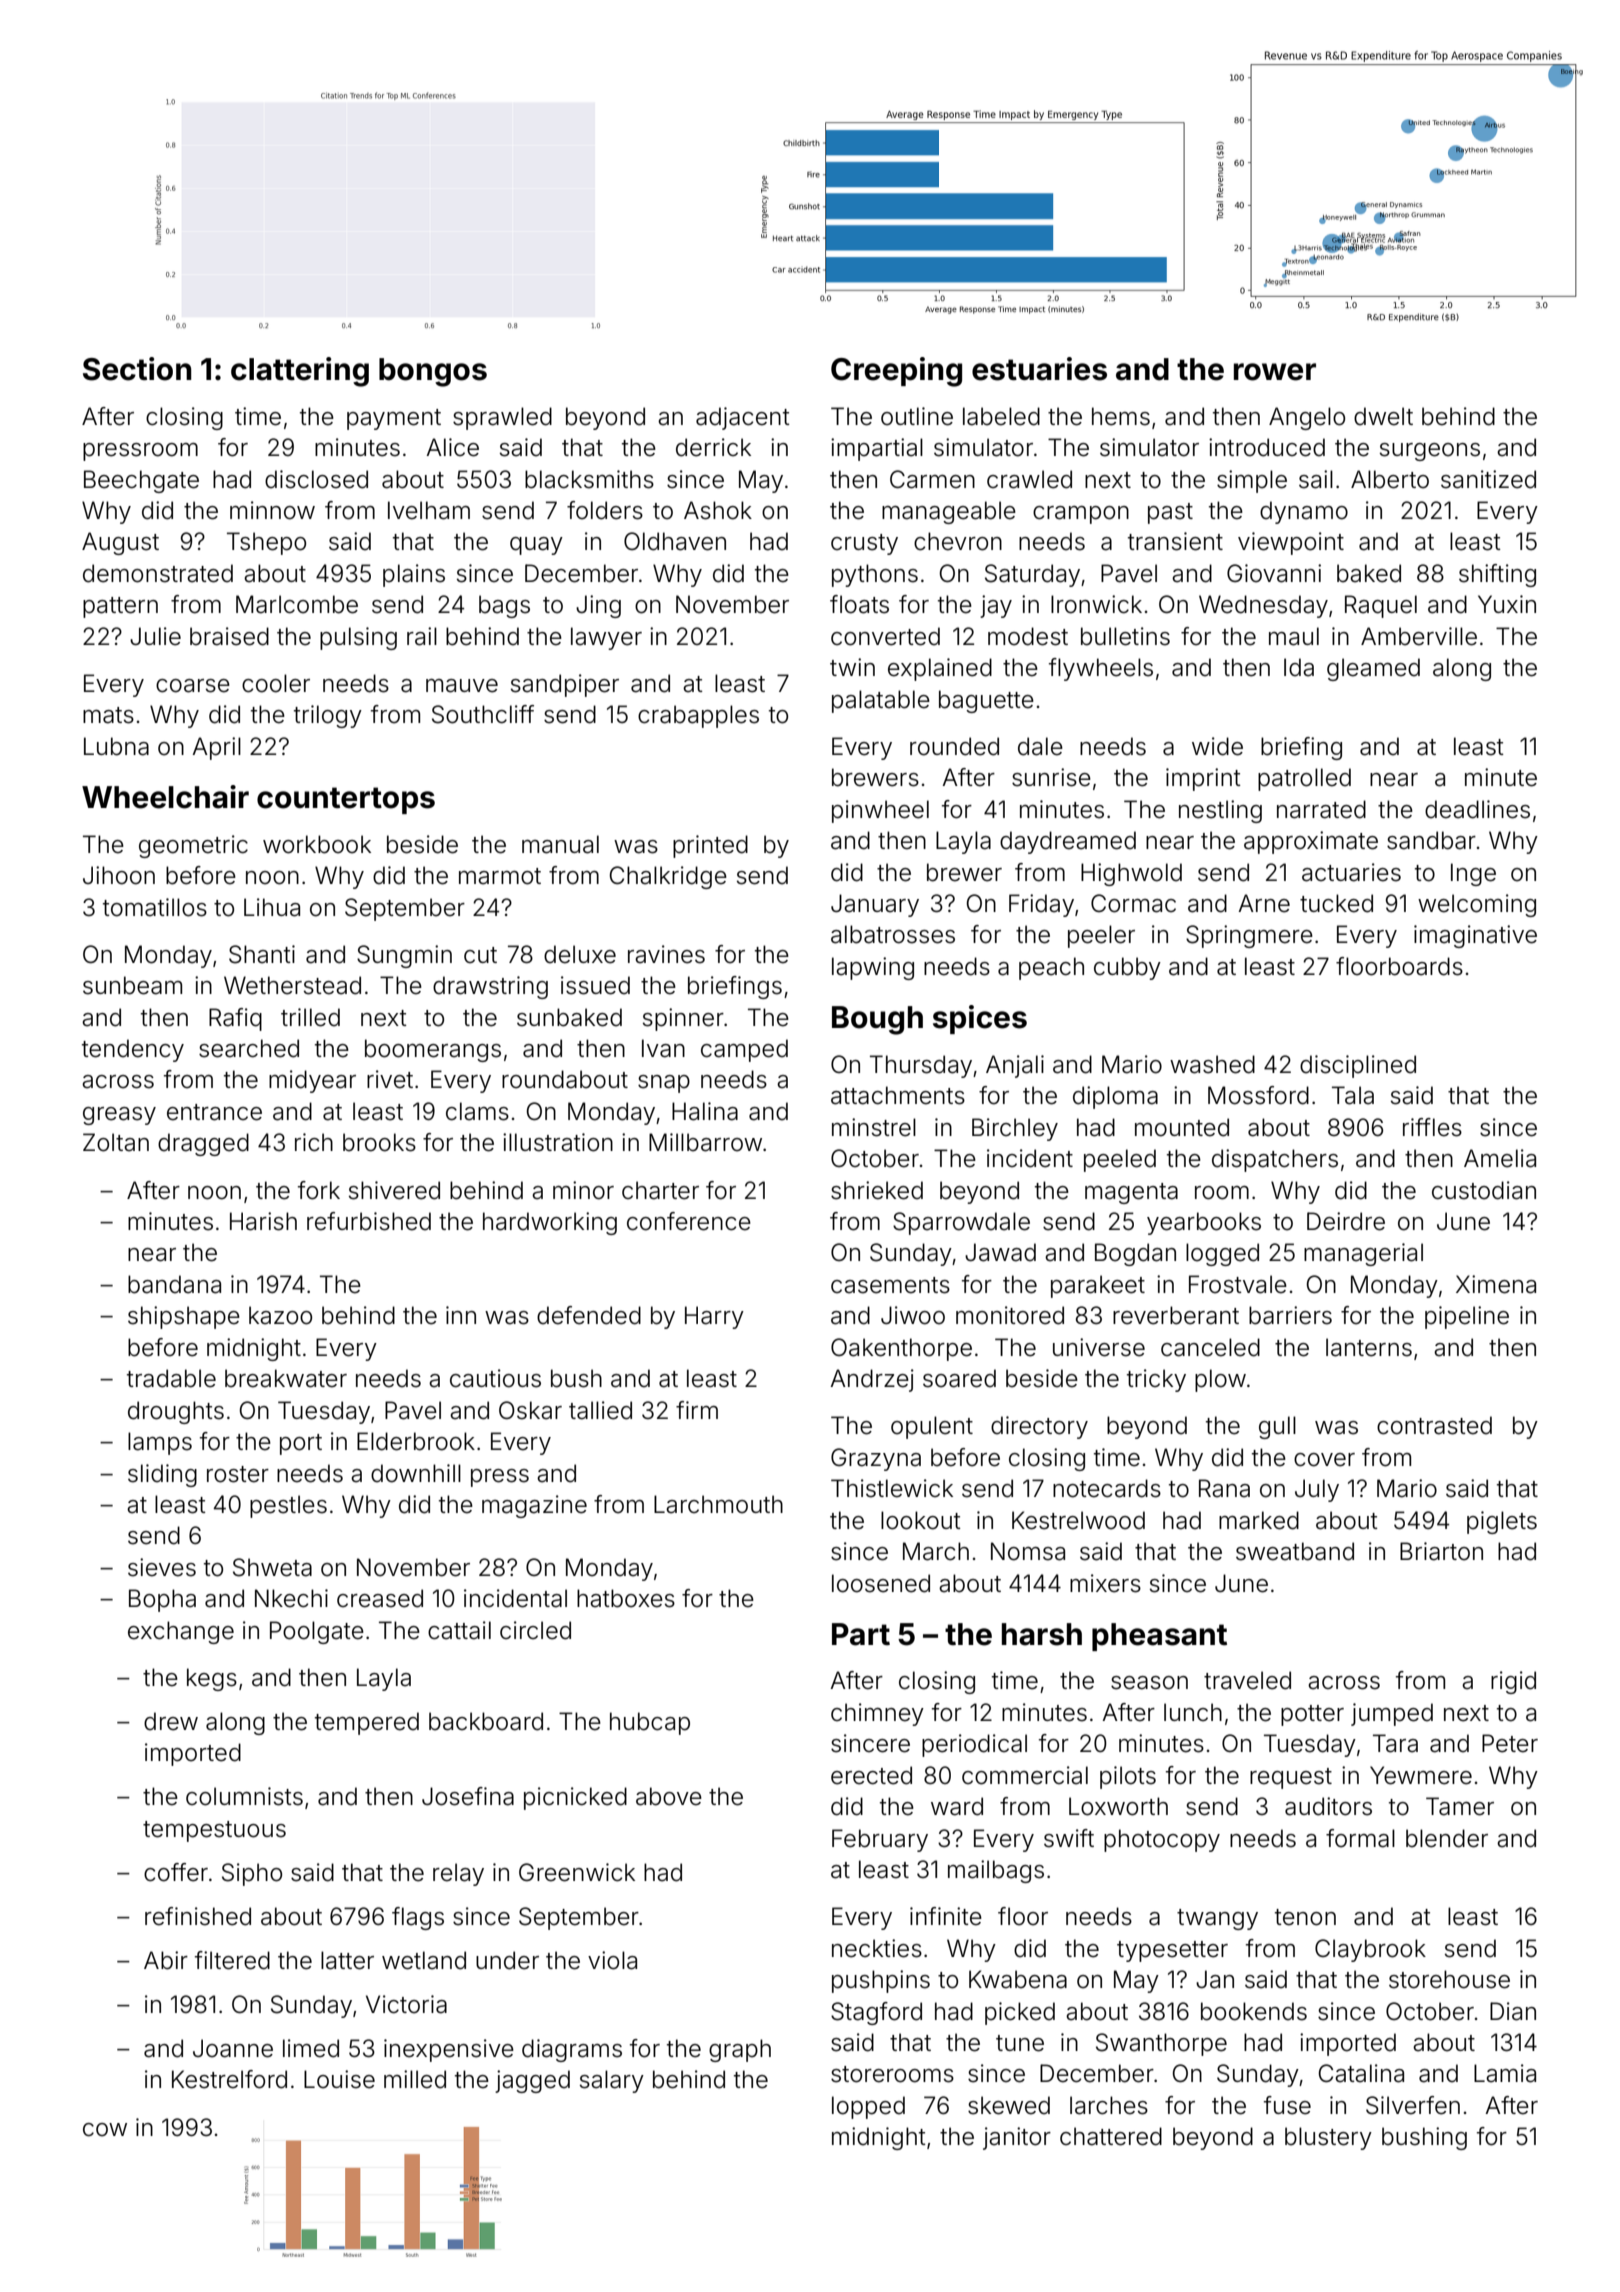 This screenshot has width=1620, height=2292. I want to click on Louise, so click(339, 2079).
